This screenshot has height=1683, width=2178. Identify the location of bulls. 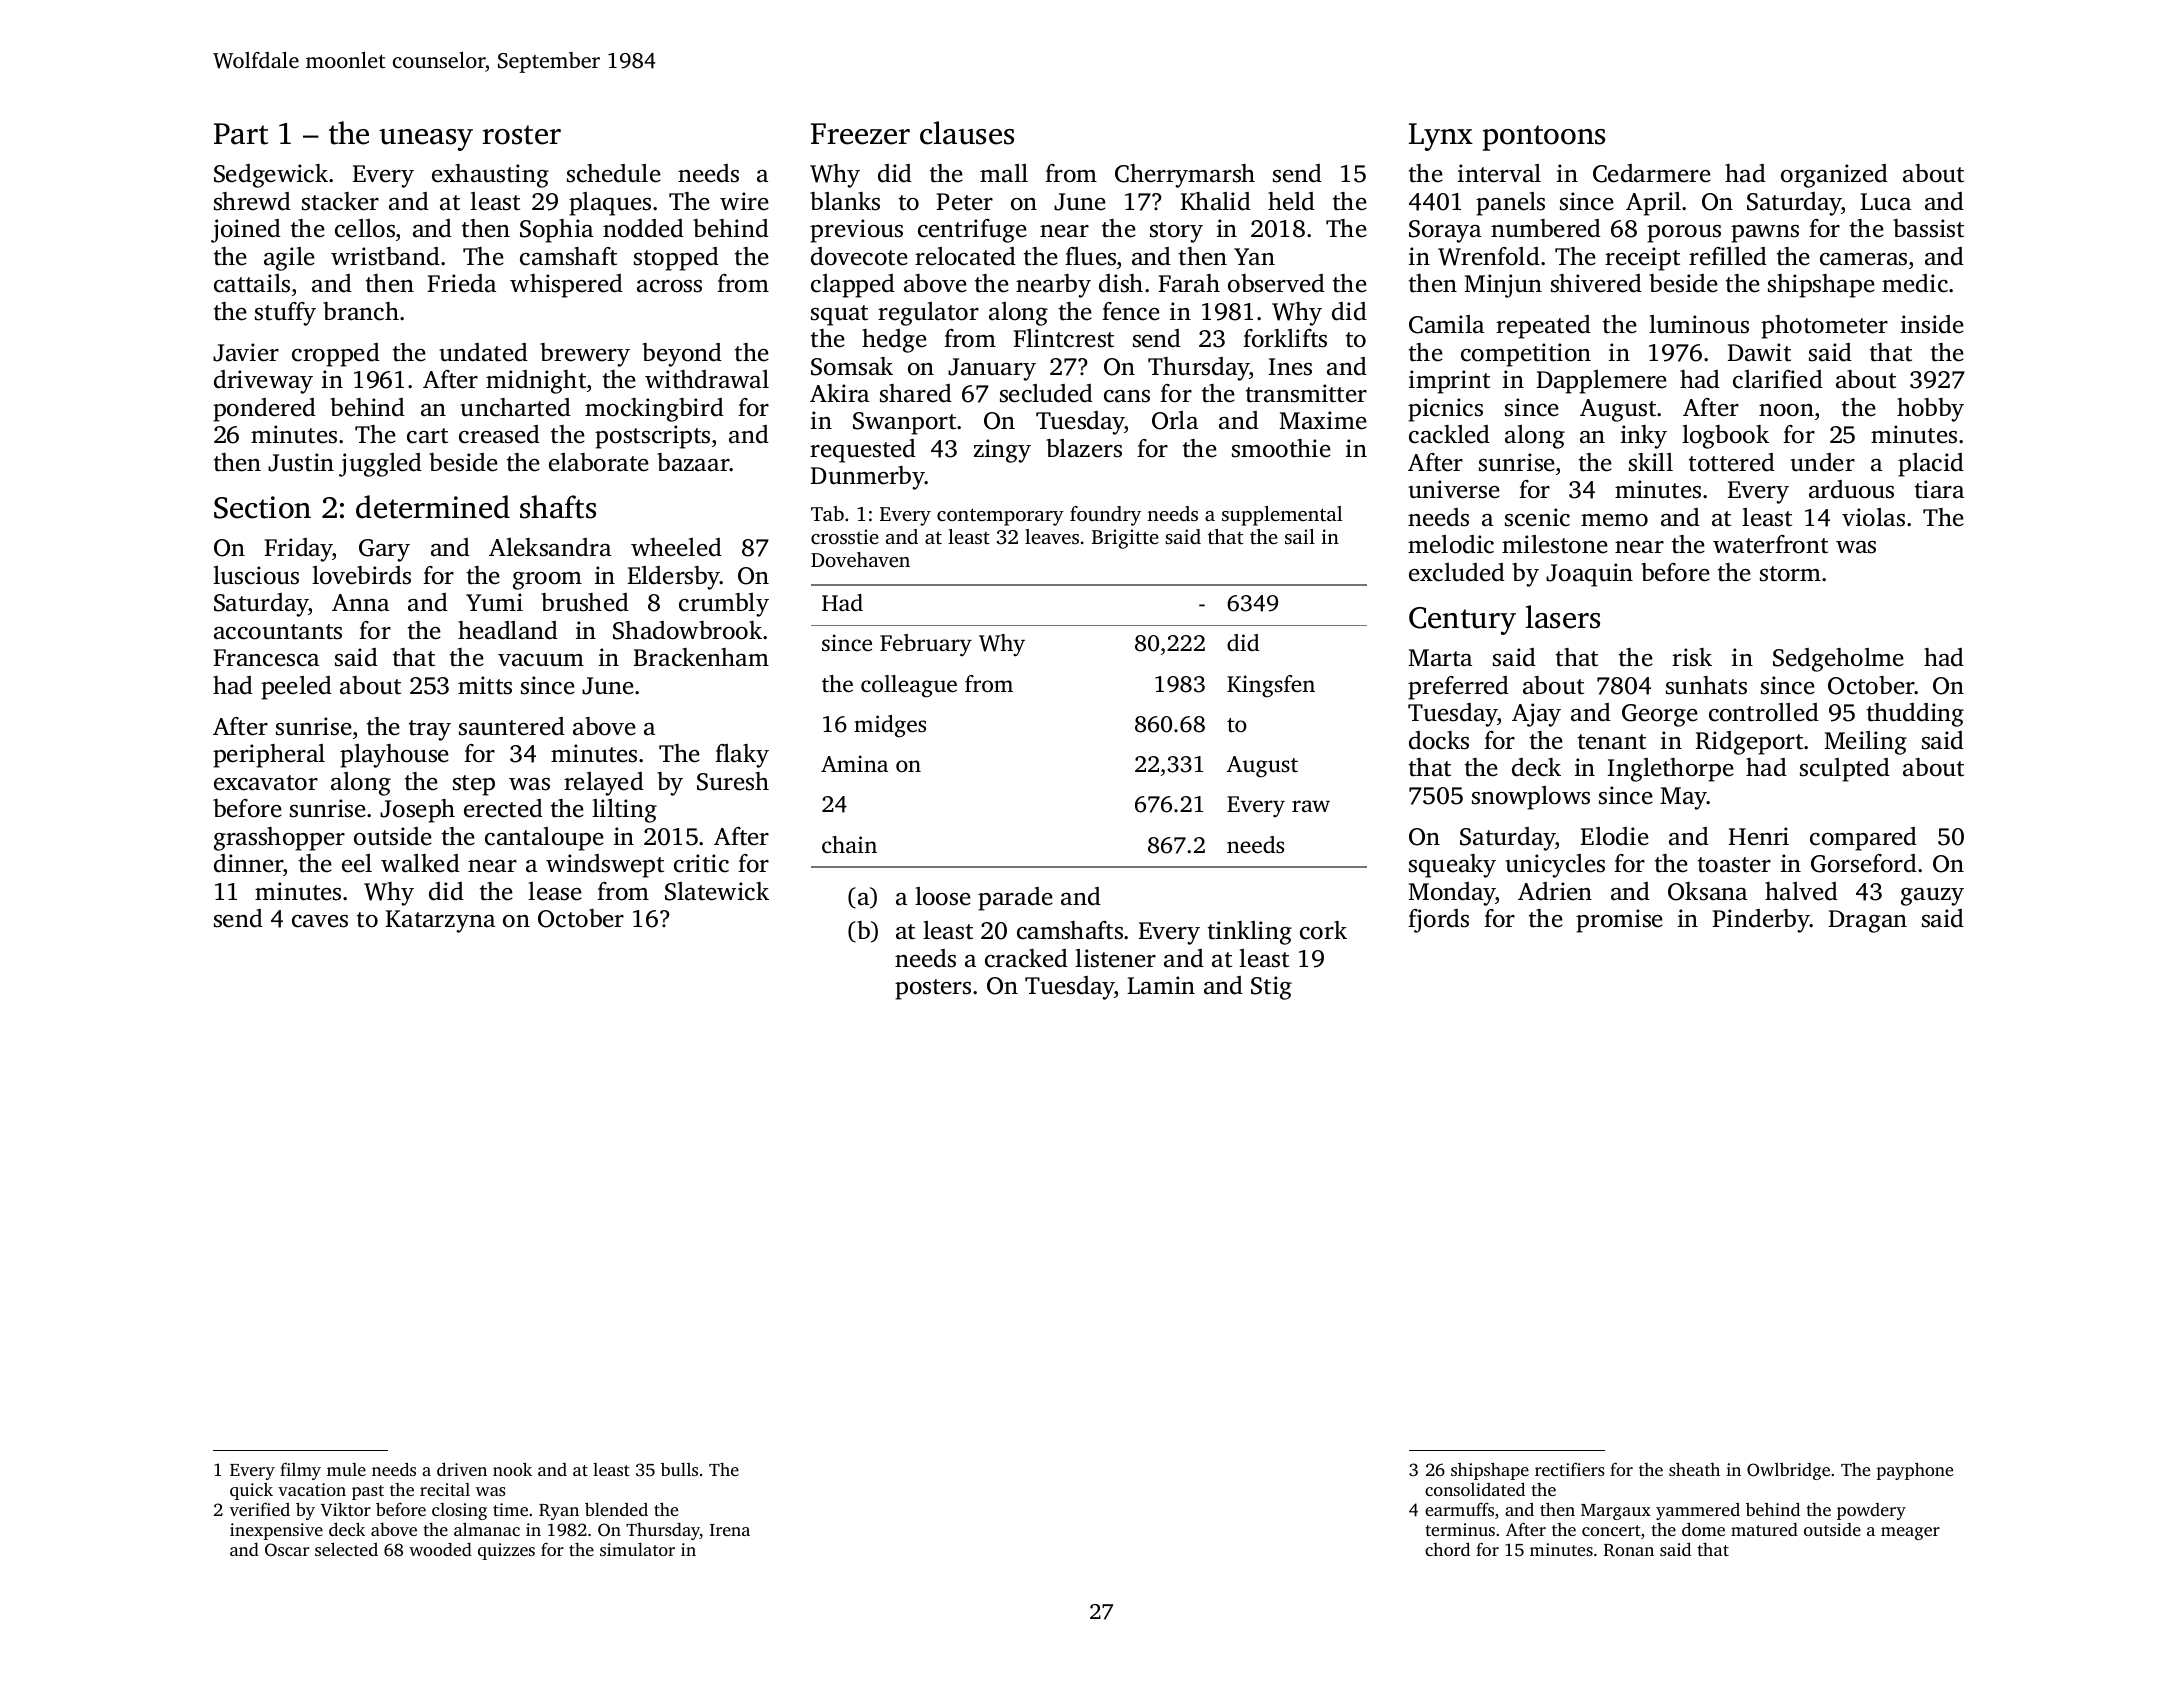
(679, 1469).
